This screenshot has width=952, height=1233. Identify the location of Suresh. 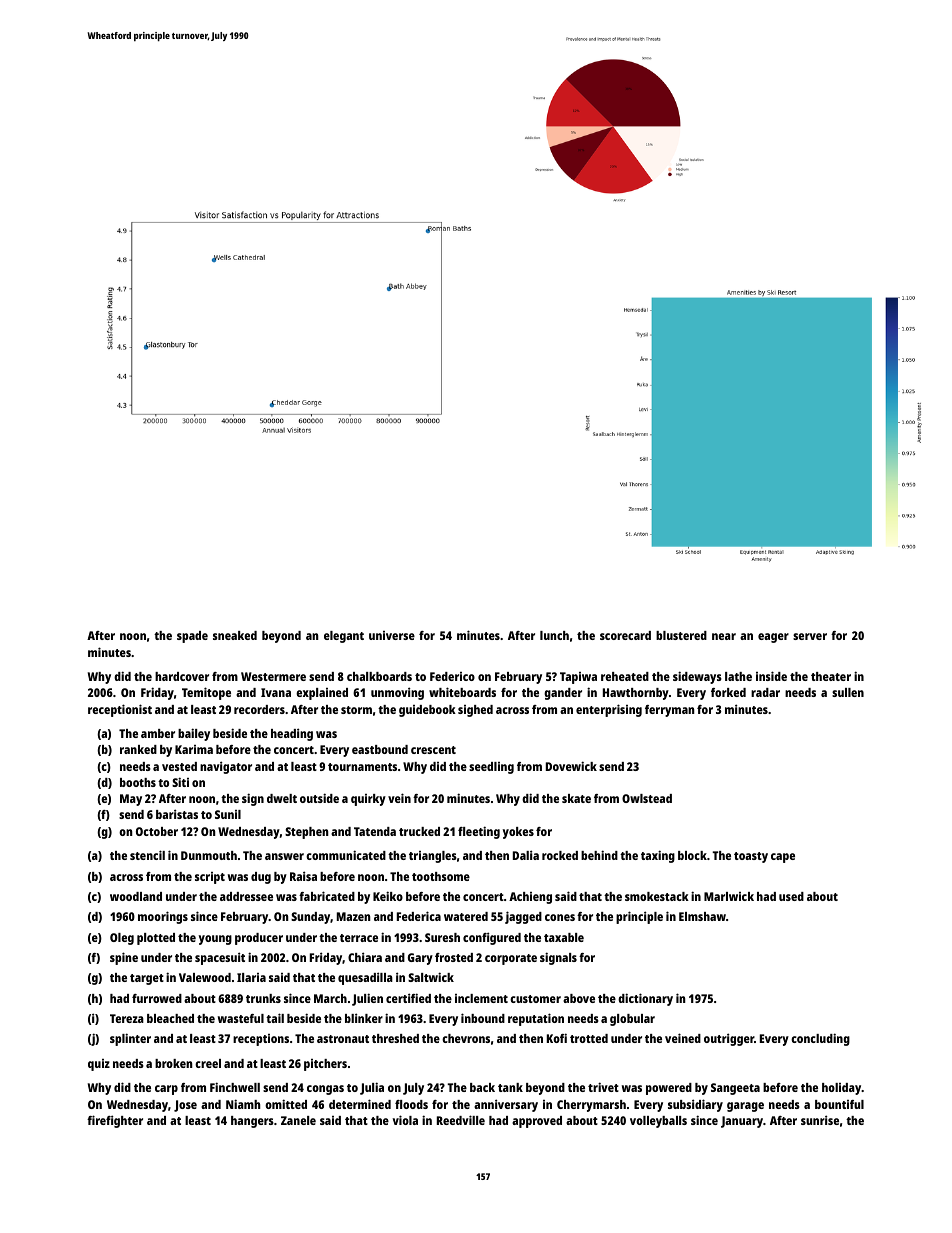
(442, 937).
